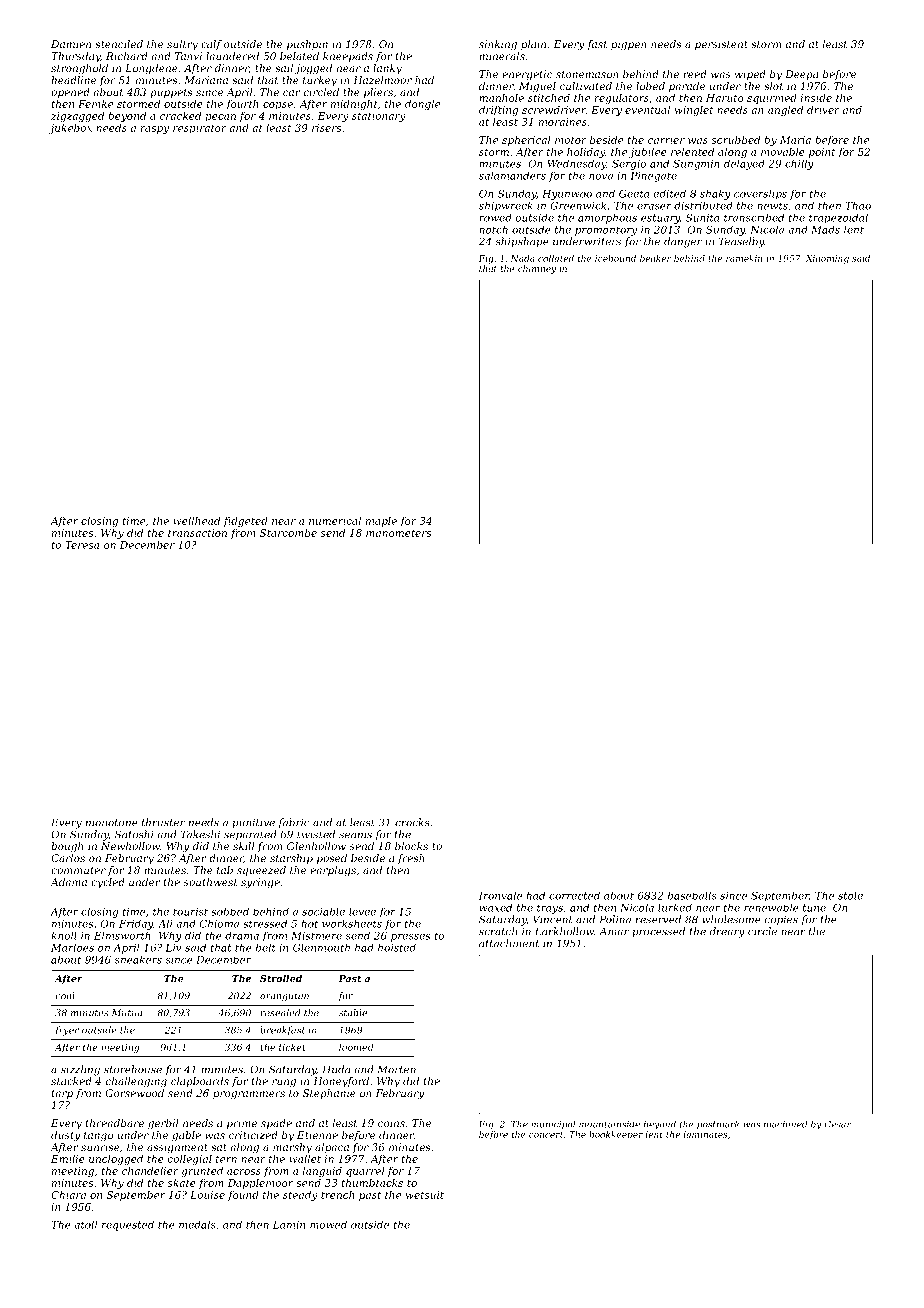 This screenshot has width=924, height=1308. I want to click on ramekin, so click(744, 258).
